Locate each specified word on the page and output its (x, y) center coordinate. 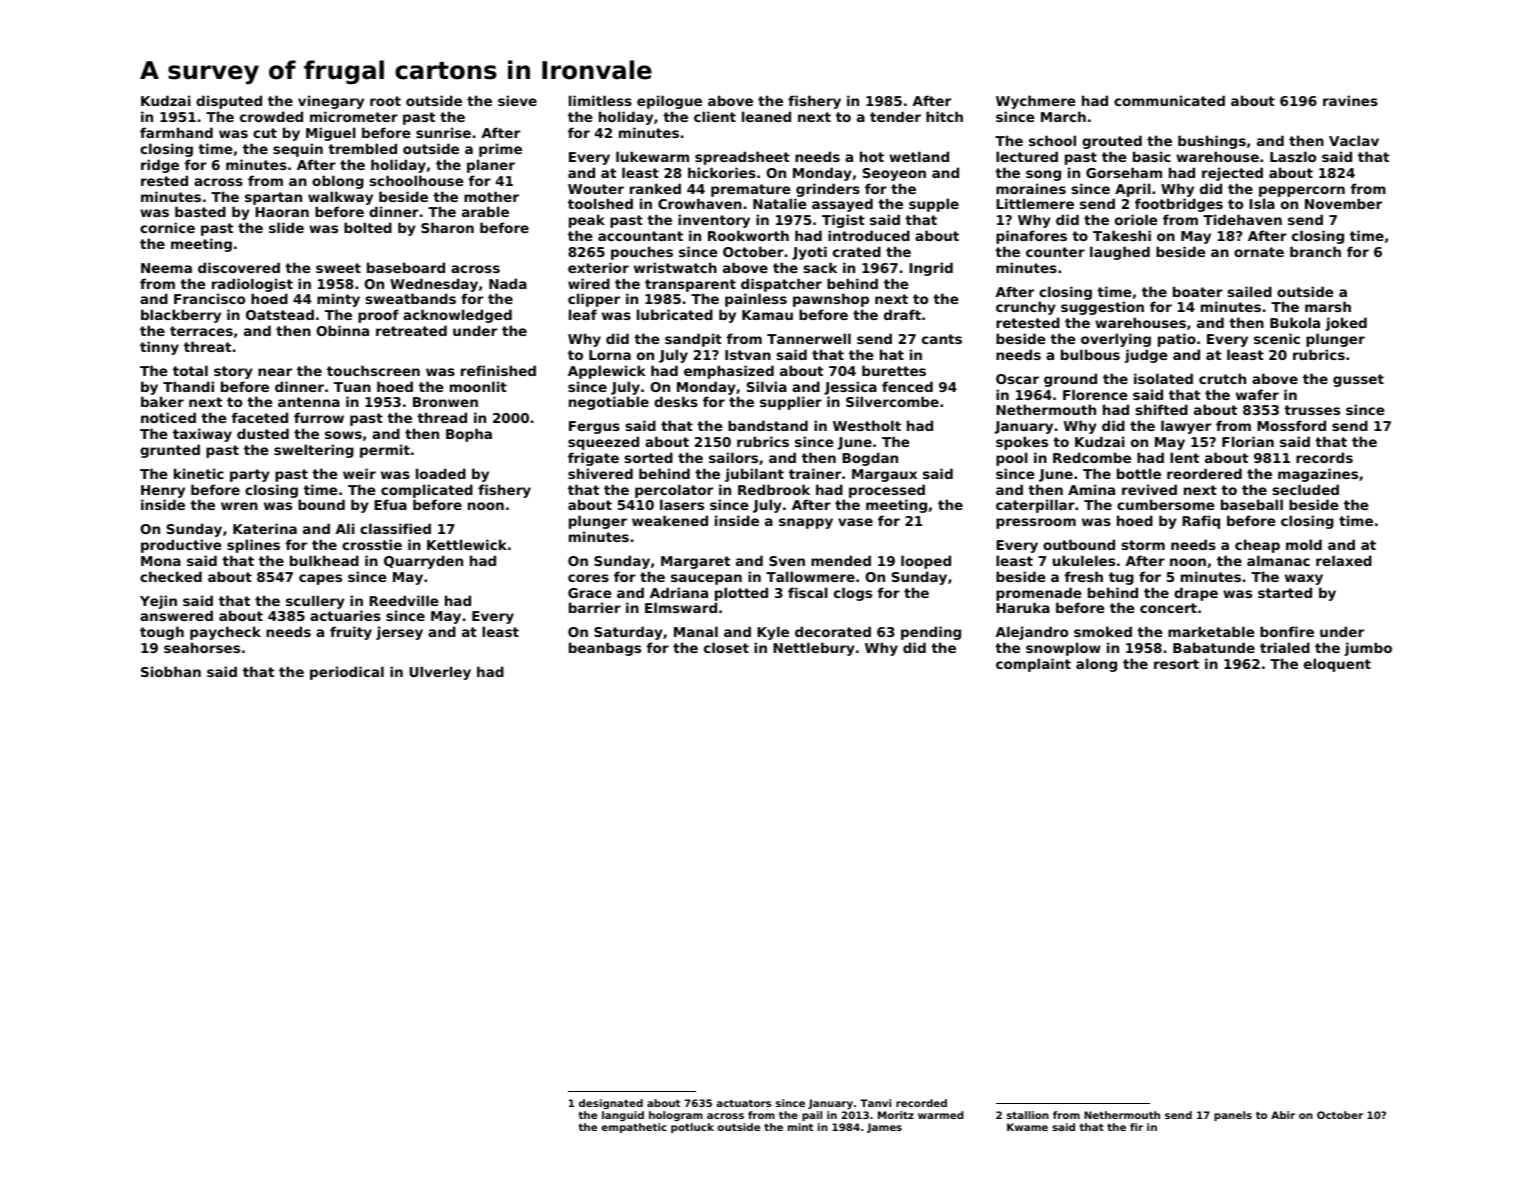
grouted (1112, 142)
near (275, 372)
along (1096, 665)
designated (611, 1104)
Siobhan (171, 671)
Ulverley (440, 673)
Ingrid (931, 269)
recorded (921, 1103)
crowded (271, 116)
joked (1346, 324)
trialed (1285, 647)
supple (934, 205)
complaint (1033, 665)
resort (1176, 664)
